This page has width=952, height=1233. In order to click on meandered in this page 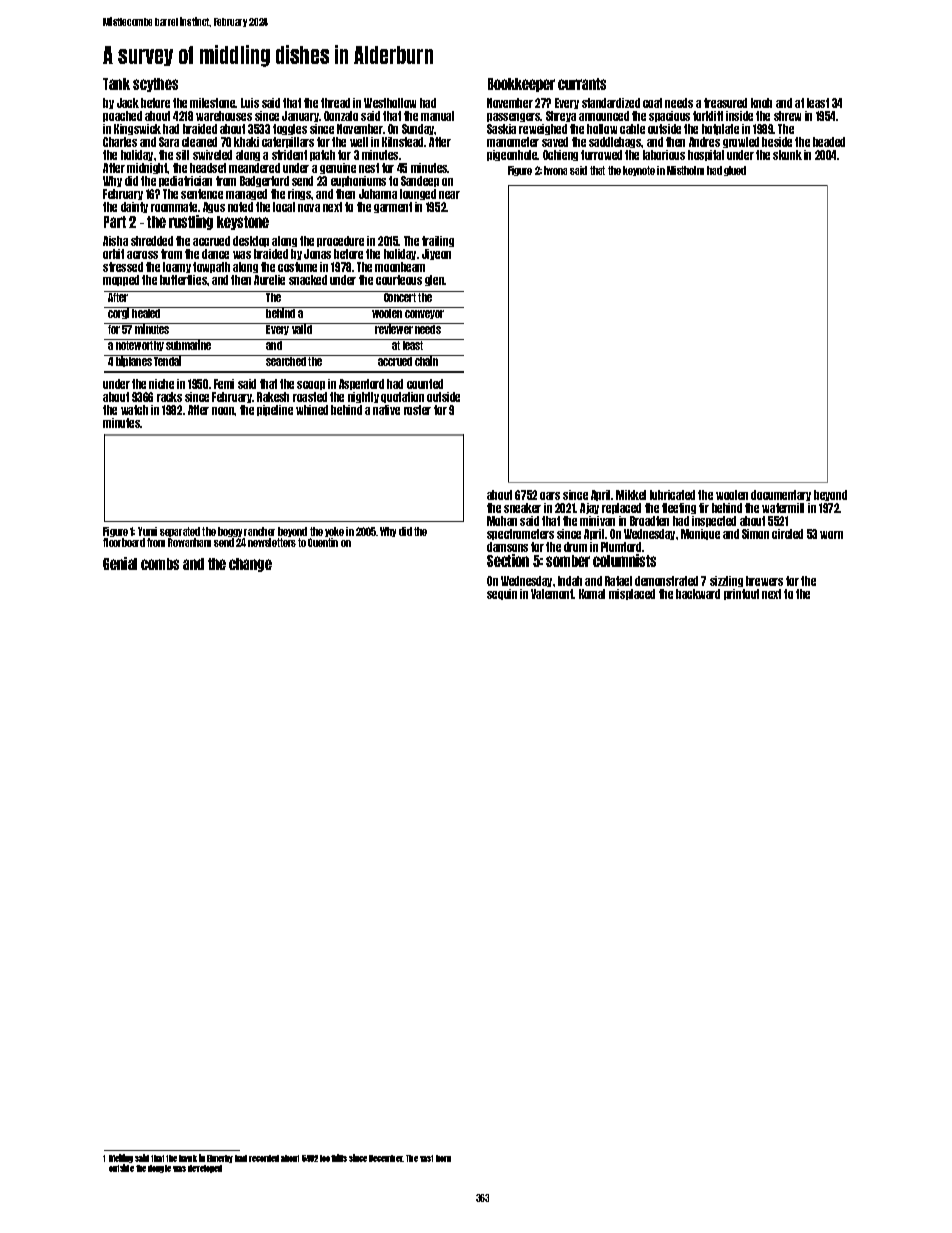, I will do `click(254, 168)`.
